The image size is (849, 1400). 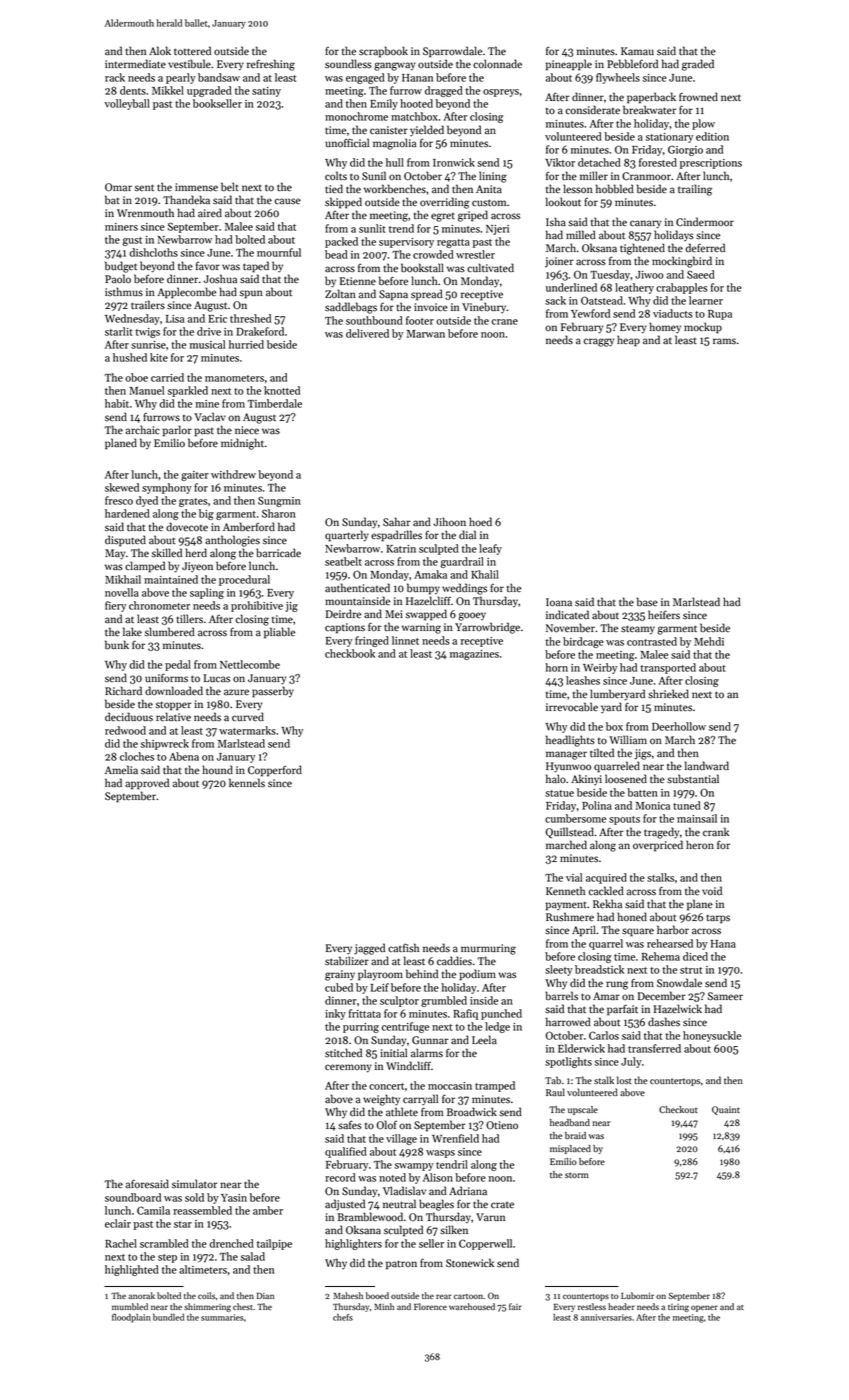 What do you see at coordinates (705, 222) in the page?
I see `Cindermoor` at bounding box center [705, 222].
